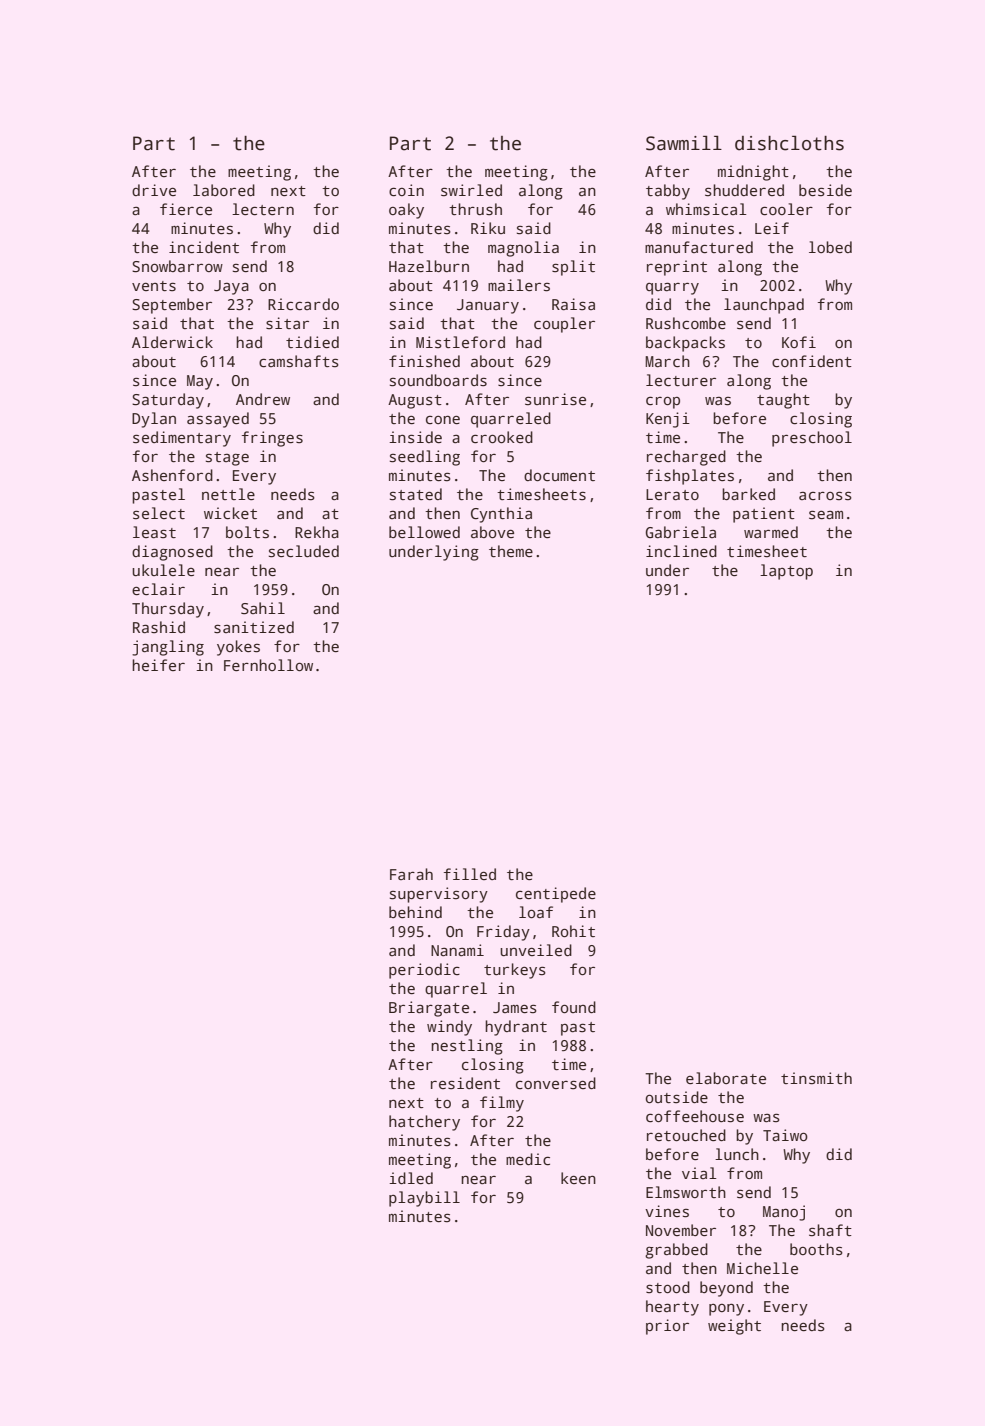 Image resolution: width=985 pixels, height=1426 pixels. I want to click on swirled, so click(471, 190).
